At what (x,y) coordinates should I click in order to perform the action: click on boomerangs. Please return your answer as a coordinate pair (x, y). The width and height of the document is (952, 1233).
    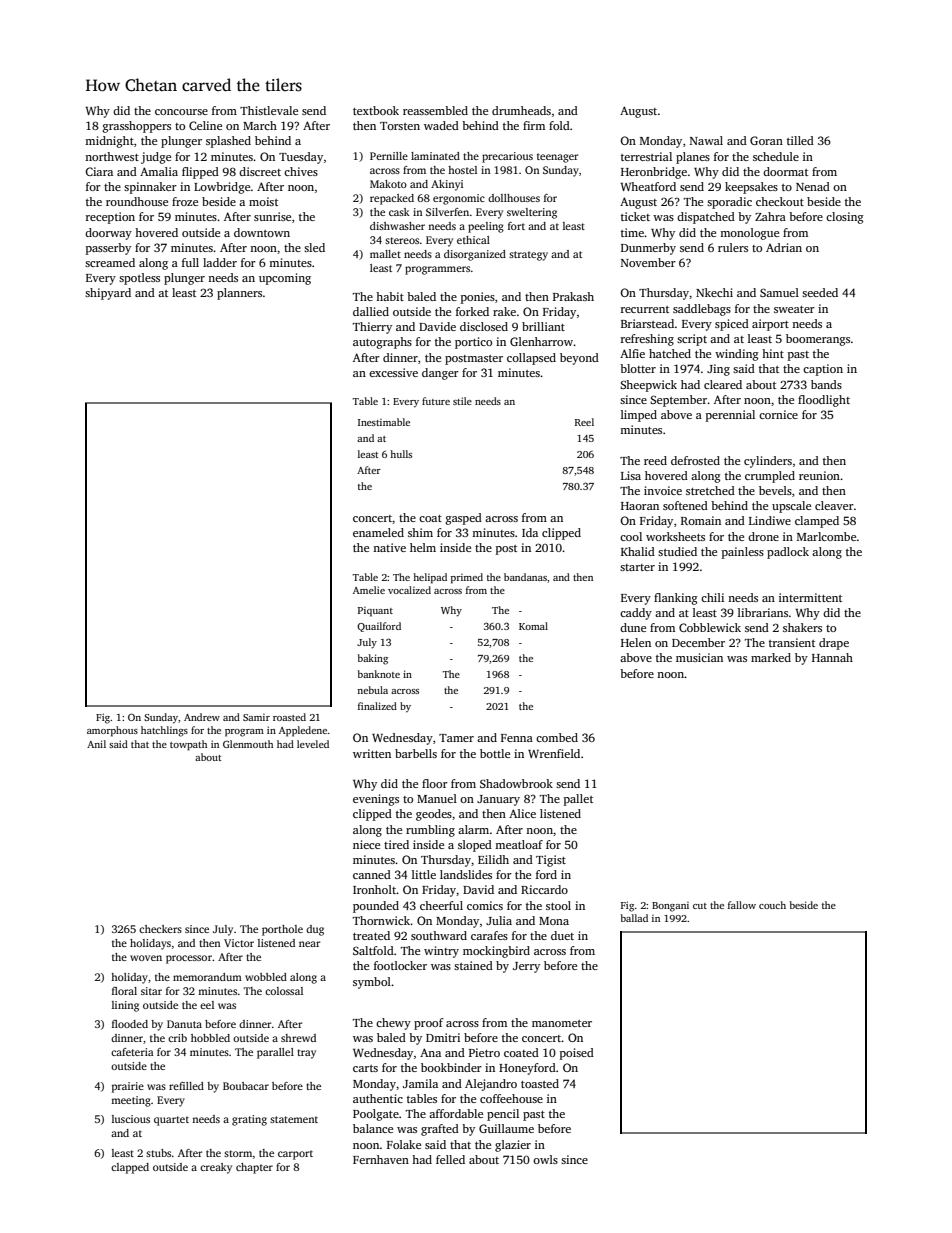
    Looking at the image, I should click on (818, 340).
